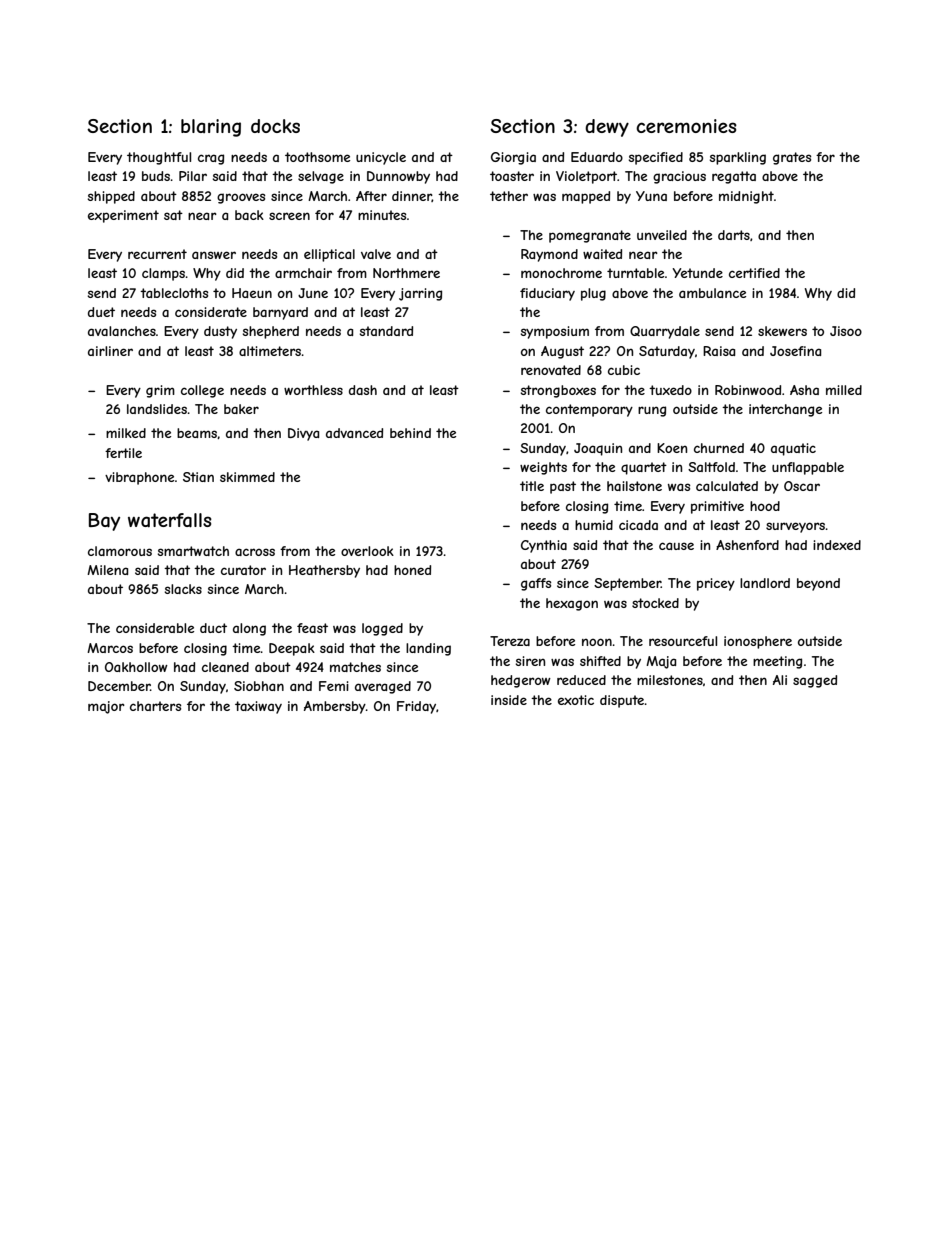 Image resolution: width=952 pixels, height=1233 pixels. What do you see at coordinates (258, 707) in the document?
I see `taxiway` at bounding box center [258, 707].
